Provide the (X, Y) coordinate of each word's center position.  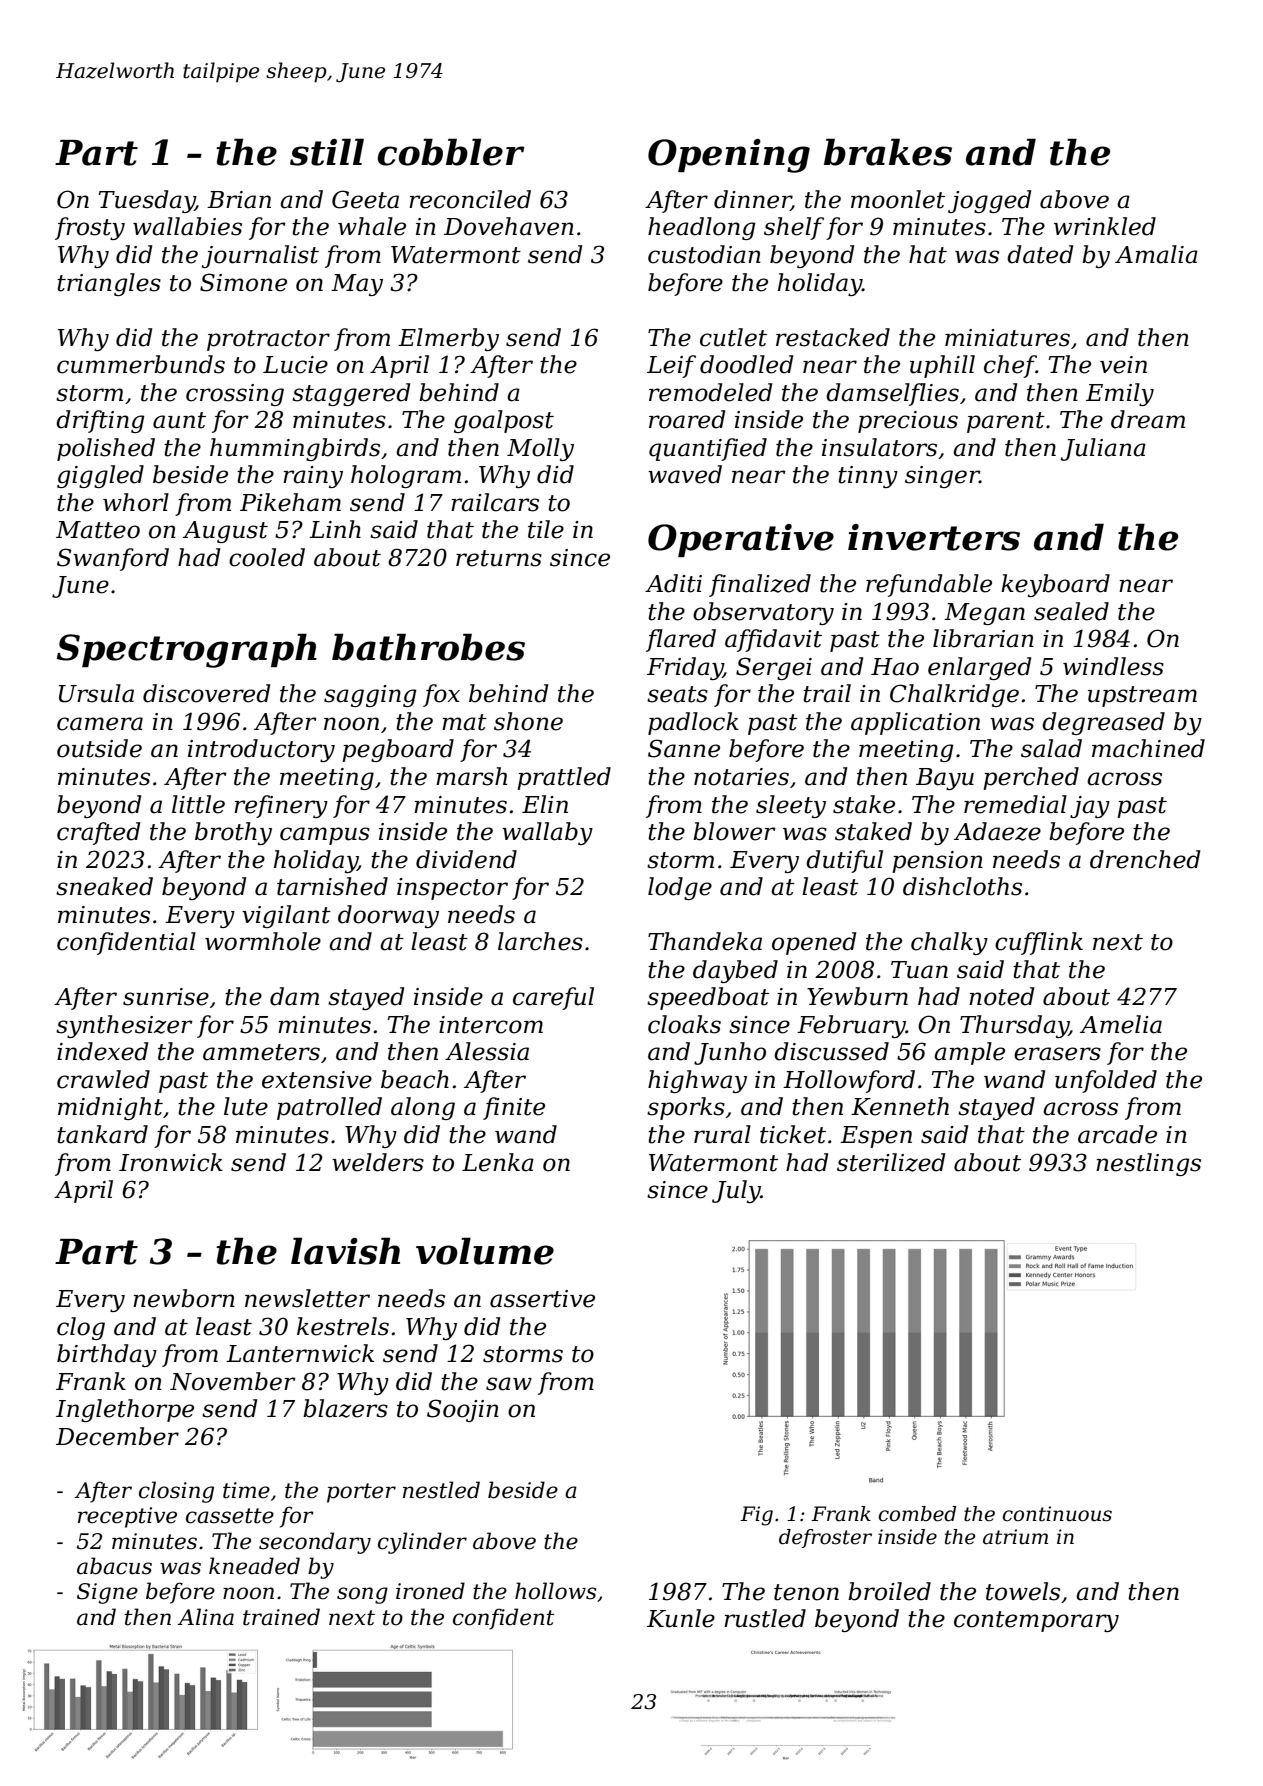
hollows (555, 1591)
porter (361, 1493)
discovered (206, 693)
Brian (239, 200)
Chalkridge (954, 695)
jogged (989, 201)
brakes (888, 152)
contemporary (1036, 1621)
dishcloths (962, 886)
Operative (741, 540)
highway (697, 1081)
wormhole (263, 941)
